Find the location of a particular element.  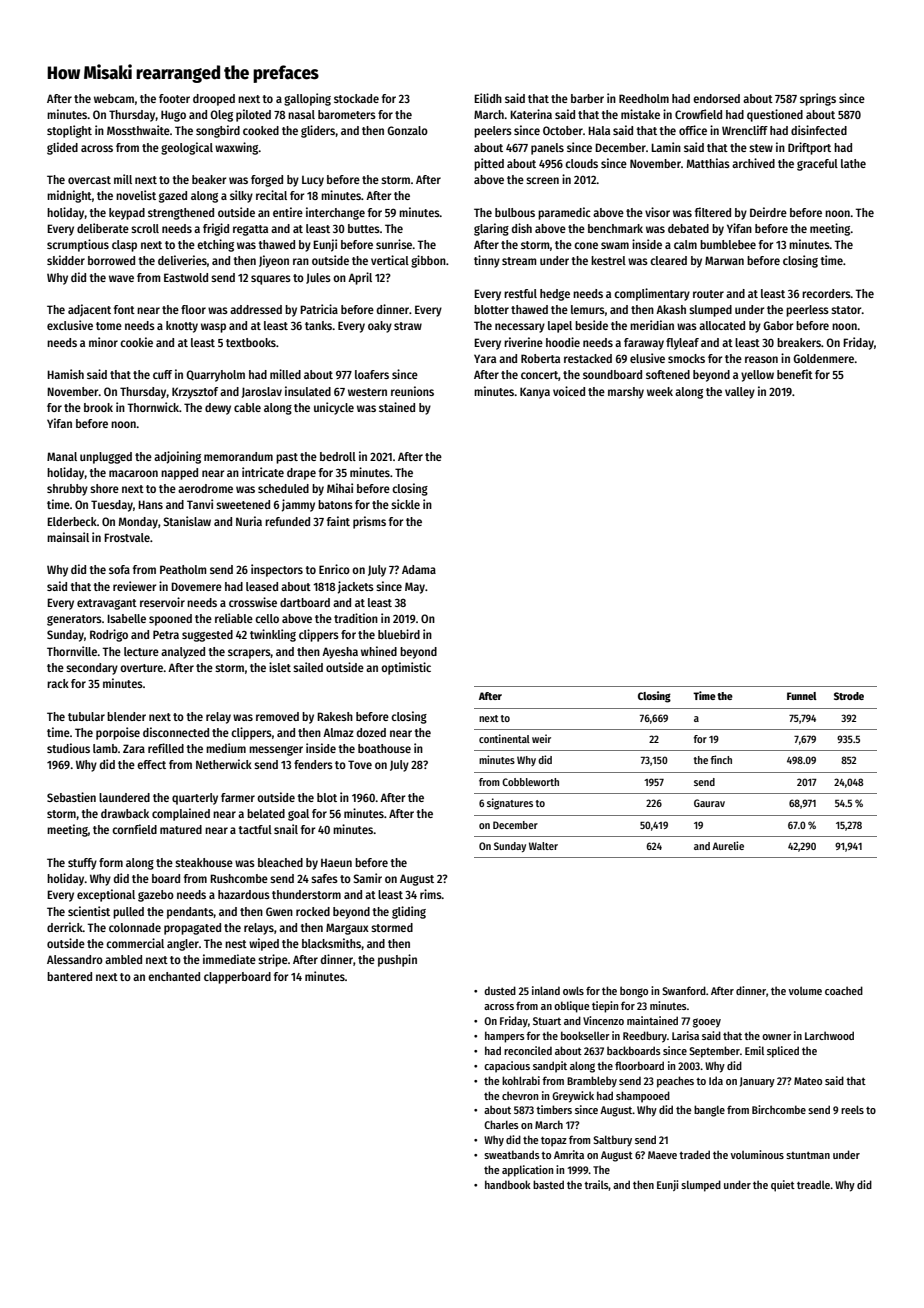

week is located at coordinates (660, 391).
